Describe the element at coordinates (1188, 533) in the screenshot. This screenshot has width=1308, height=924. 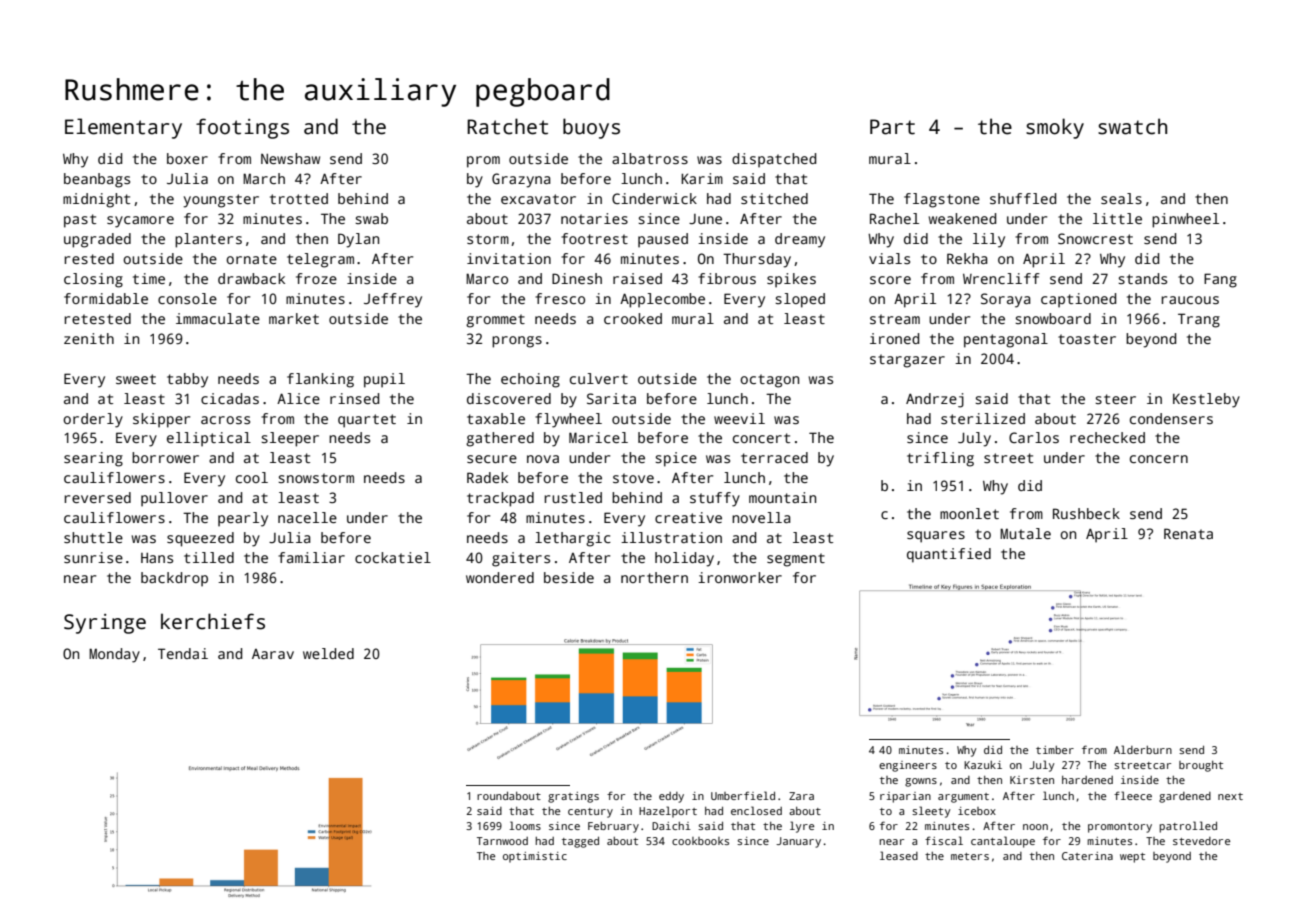
I see `Renata` at that location.
